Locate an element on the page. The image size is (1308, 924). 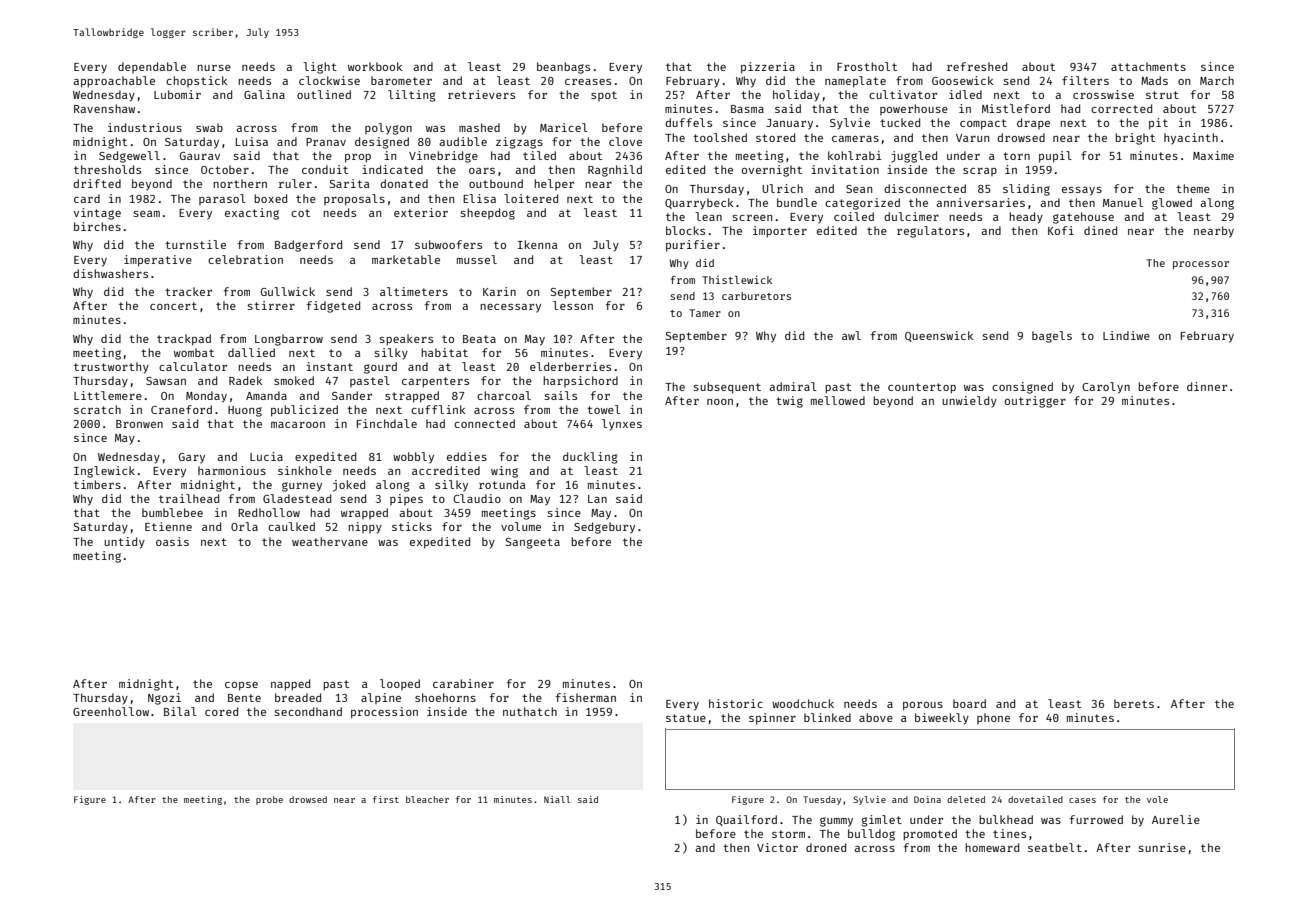
Karin is located at coordinates (499, 291).
